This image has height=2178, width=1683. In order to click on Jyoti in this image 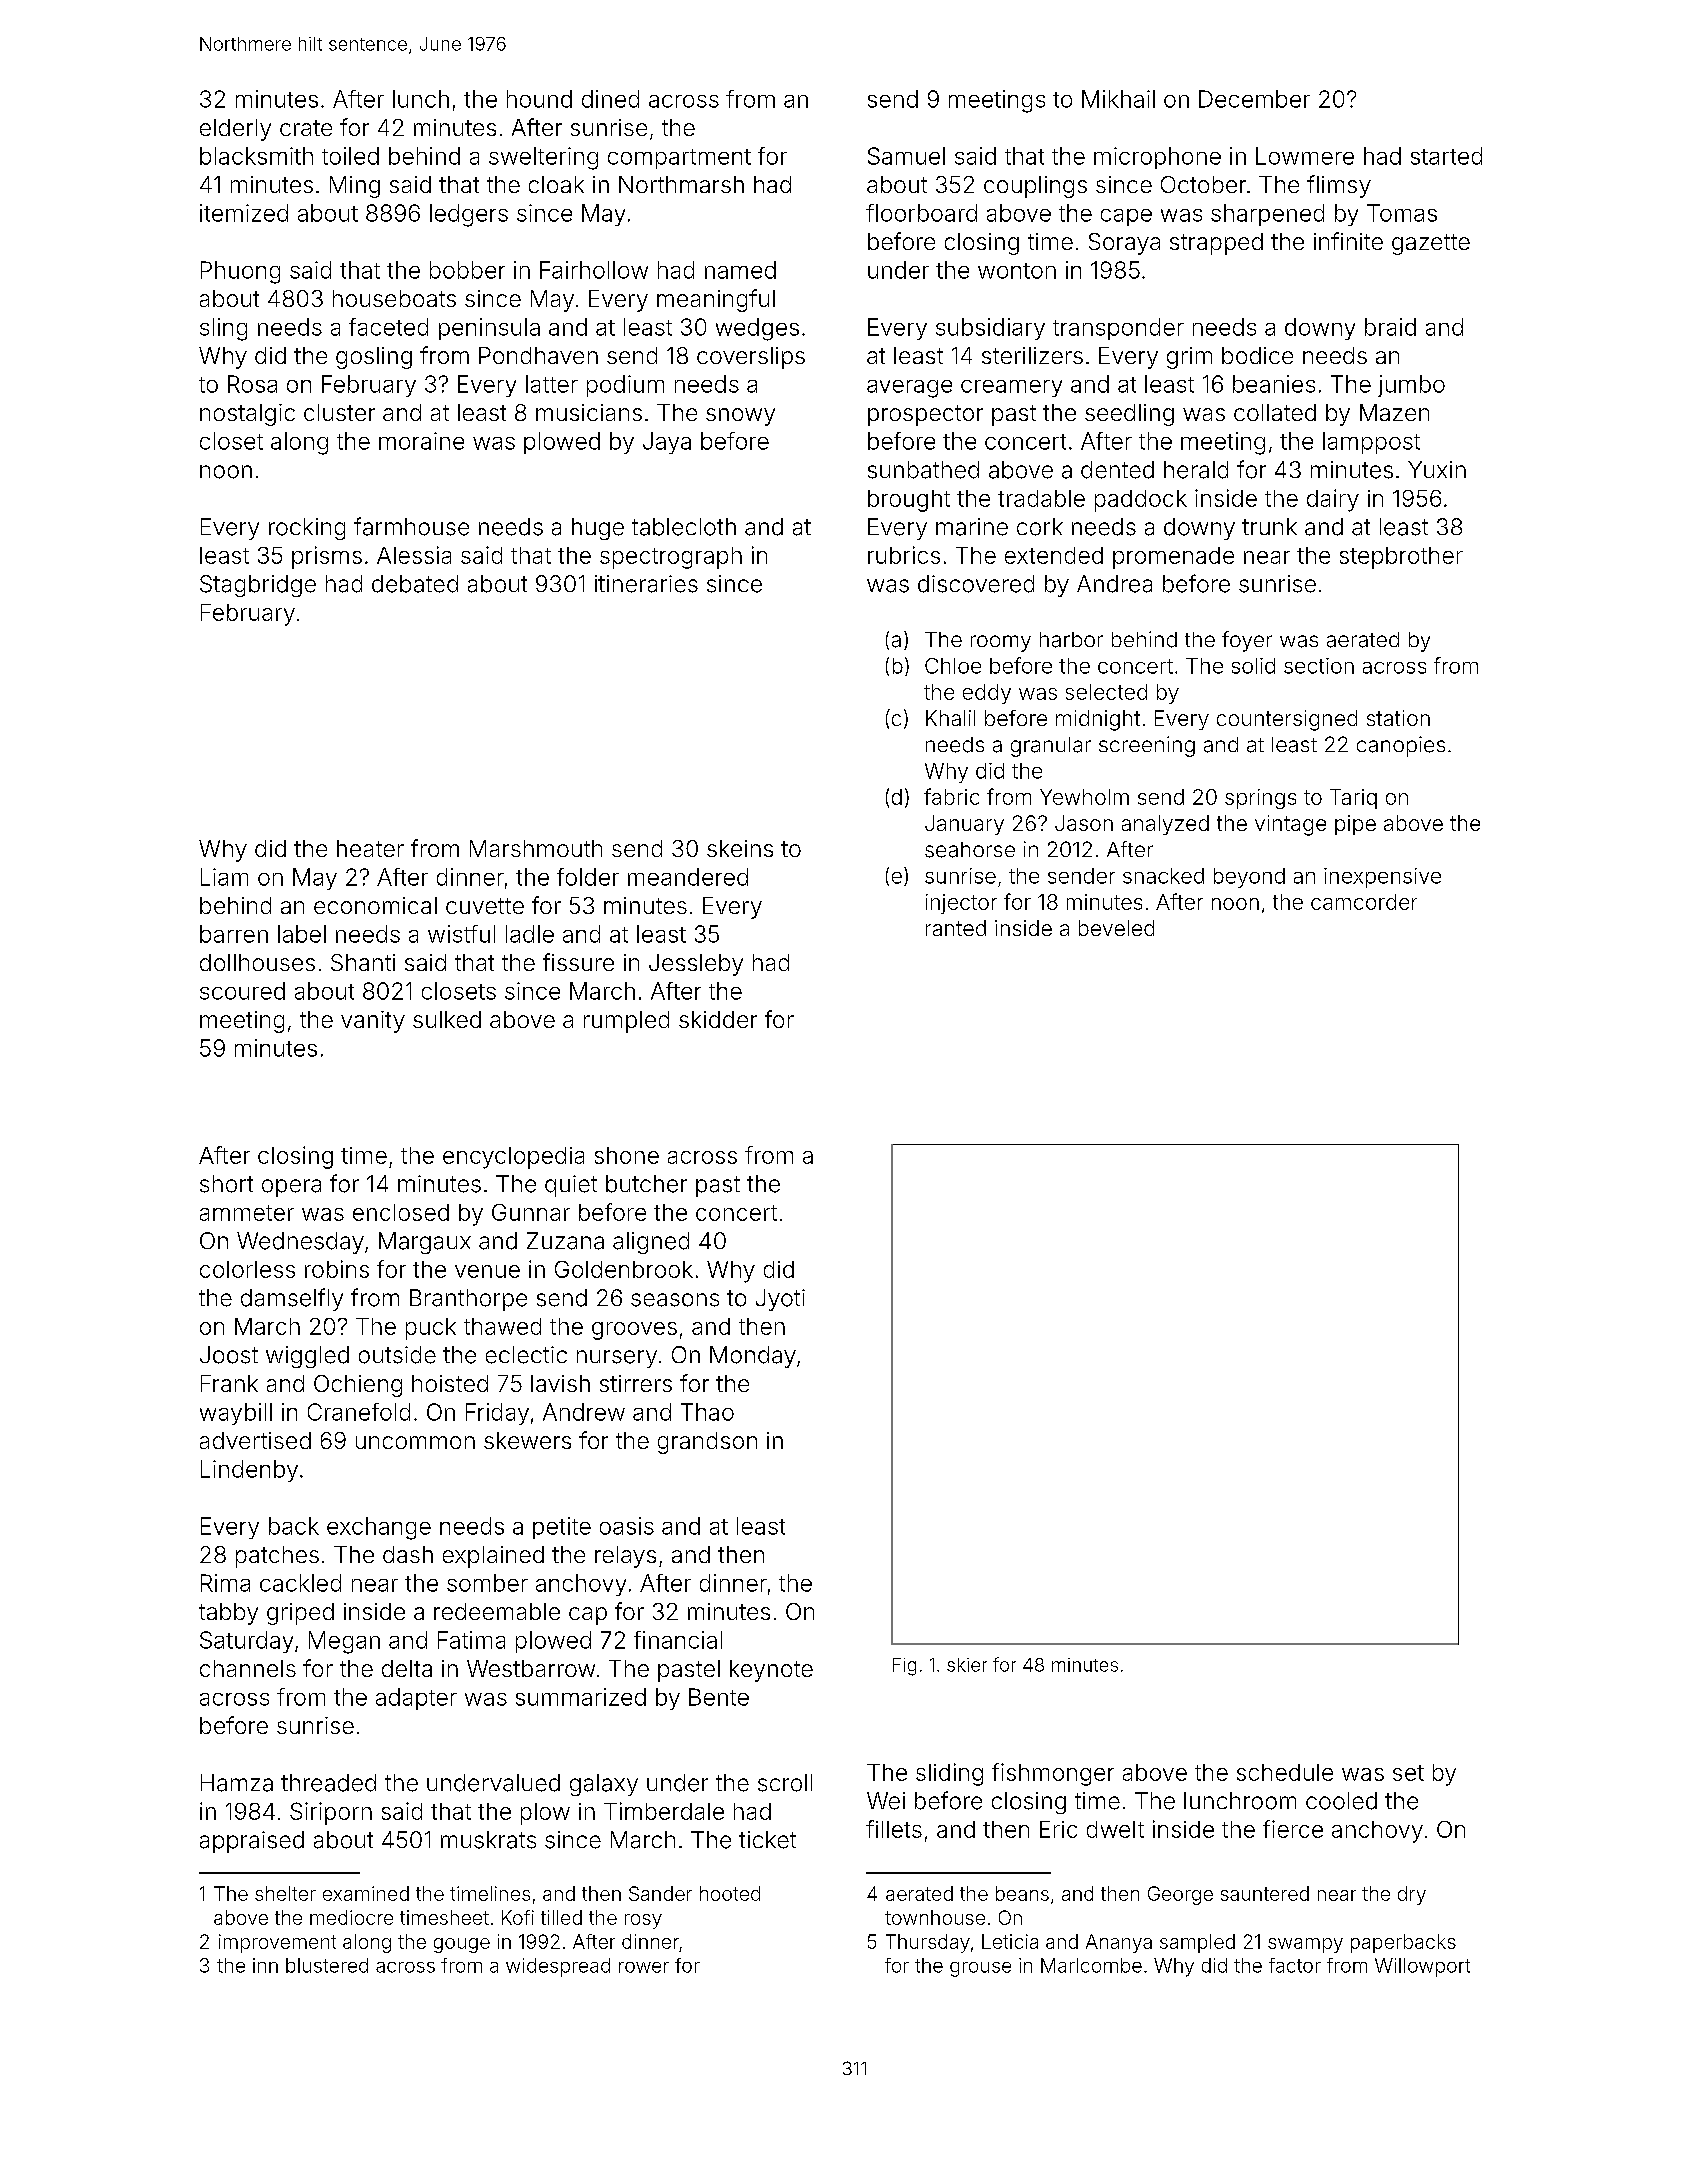, I will do `click(780, 1300)`.
